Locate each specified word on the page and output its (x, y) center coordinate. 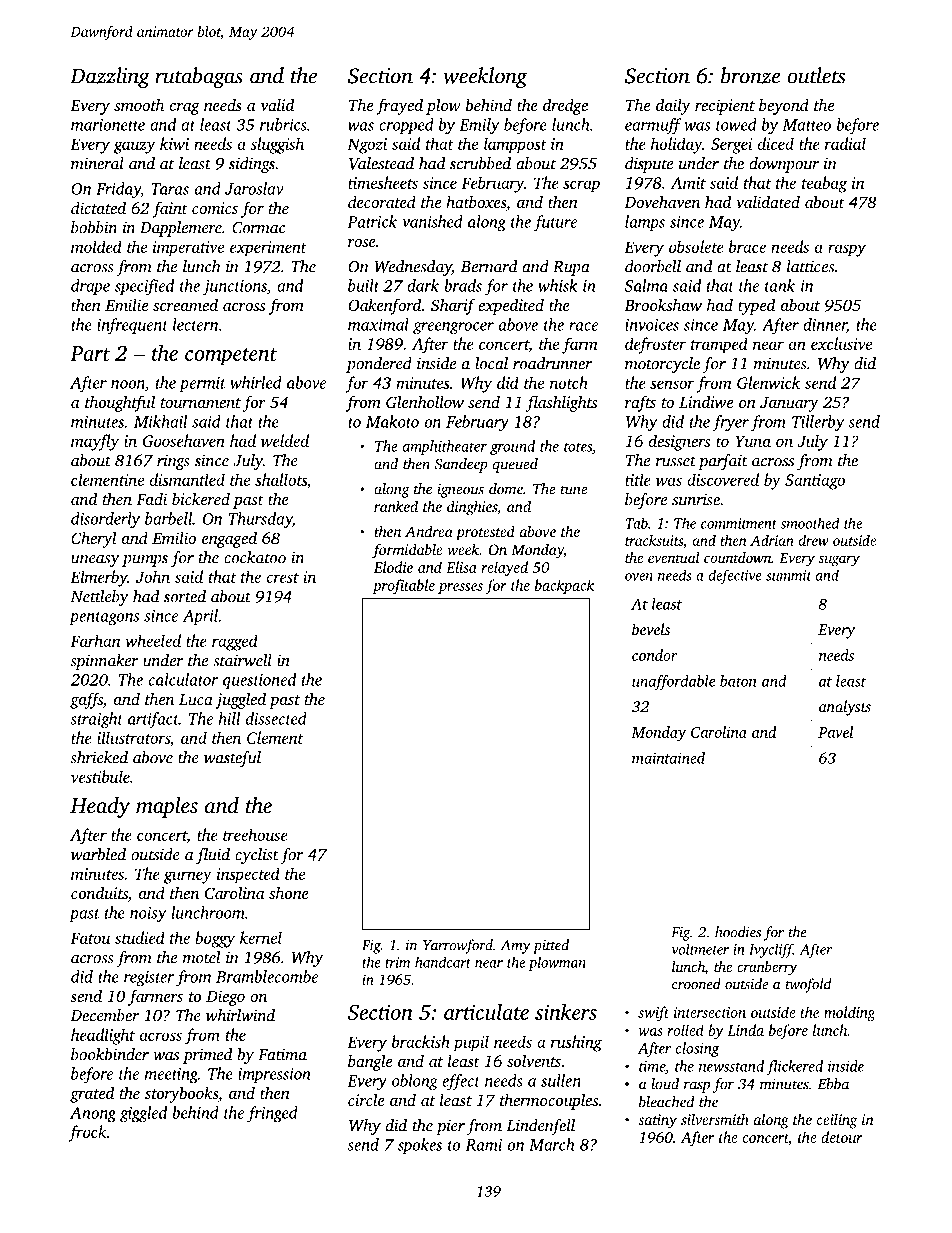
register (149, 979)
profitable (404, 586)
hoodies (738, 932)
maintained (668, 758)
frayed (399, 106)
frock (87, 1133)
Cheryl (94, 539)
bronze (750, 75)
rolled (685, 1030)
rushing (576, 1043)
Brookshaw (663, 304)
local (491, 363)
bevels (651, 629)
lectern (195, 324)
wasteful (232, 759)
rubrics (283, 124)
